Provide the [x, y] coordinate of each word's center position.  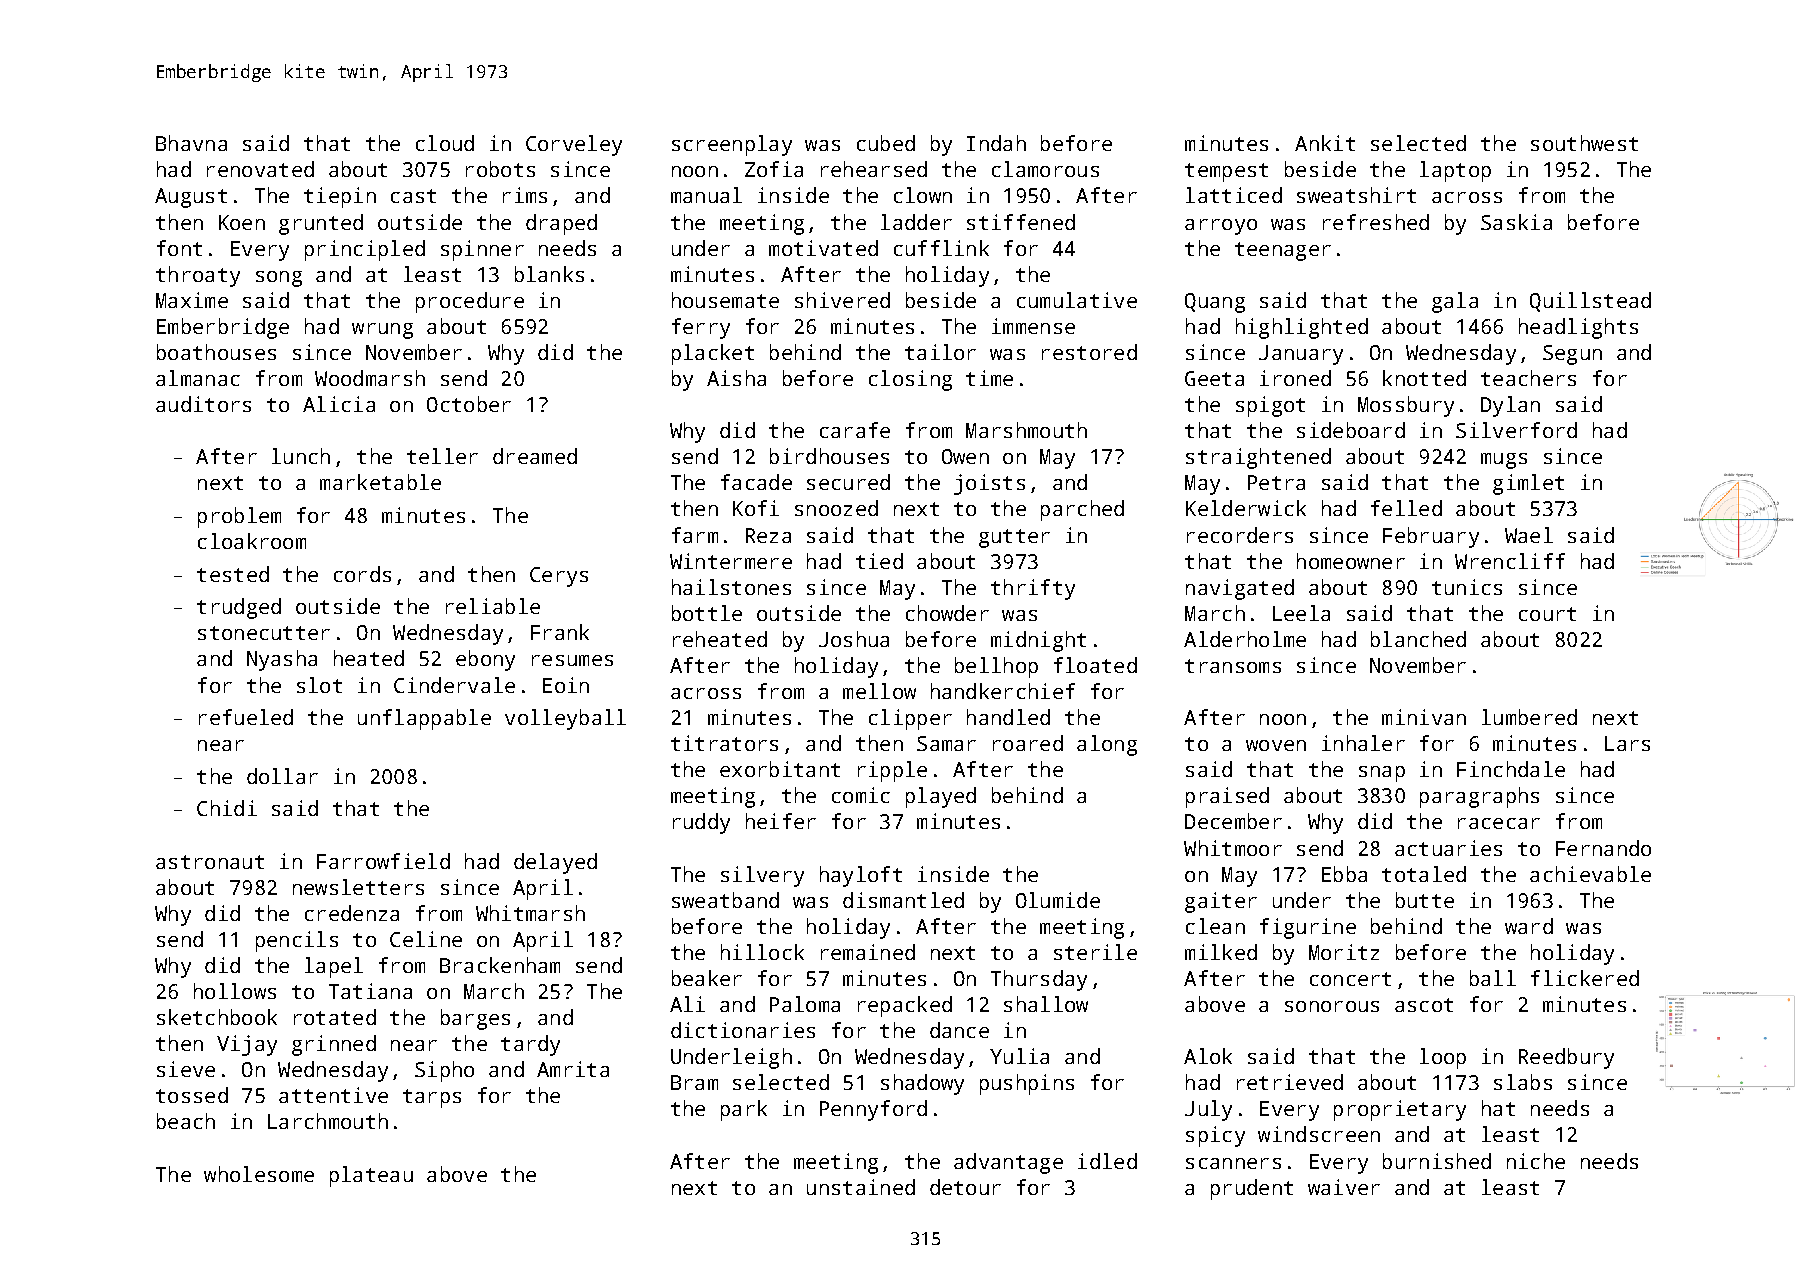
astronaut [210, 862]
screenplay [732, 145]
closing [910, 380]
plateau [371, 1176]
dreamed [535, 456]
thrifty [1033, 589]
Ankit [1325, 143]
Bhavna [191, 143]
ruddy [701, 823]
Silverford [1516, 430]
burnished [1437, 1161]
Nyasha [282, 660]
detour [965, 1187]
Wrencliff [1510, 561]
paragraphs [1479, 797]
